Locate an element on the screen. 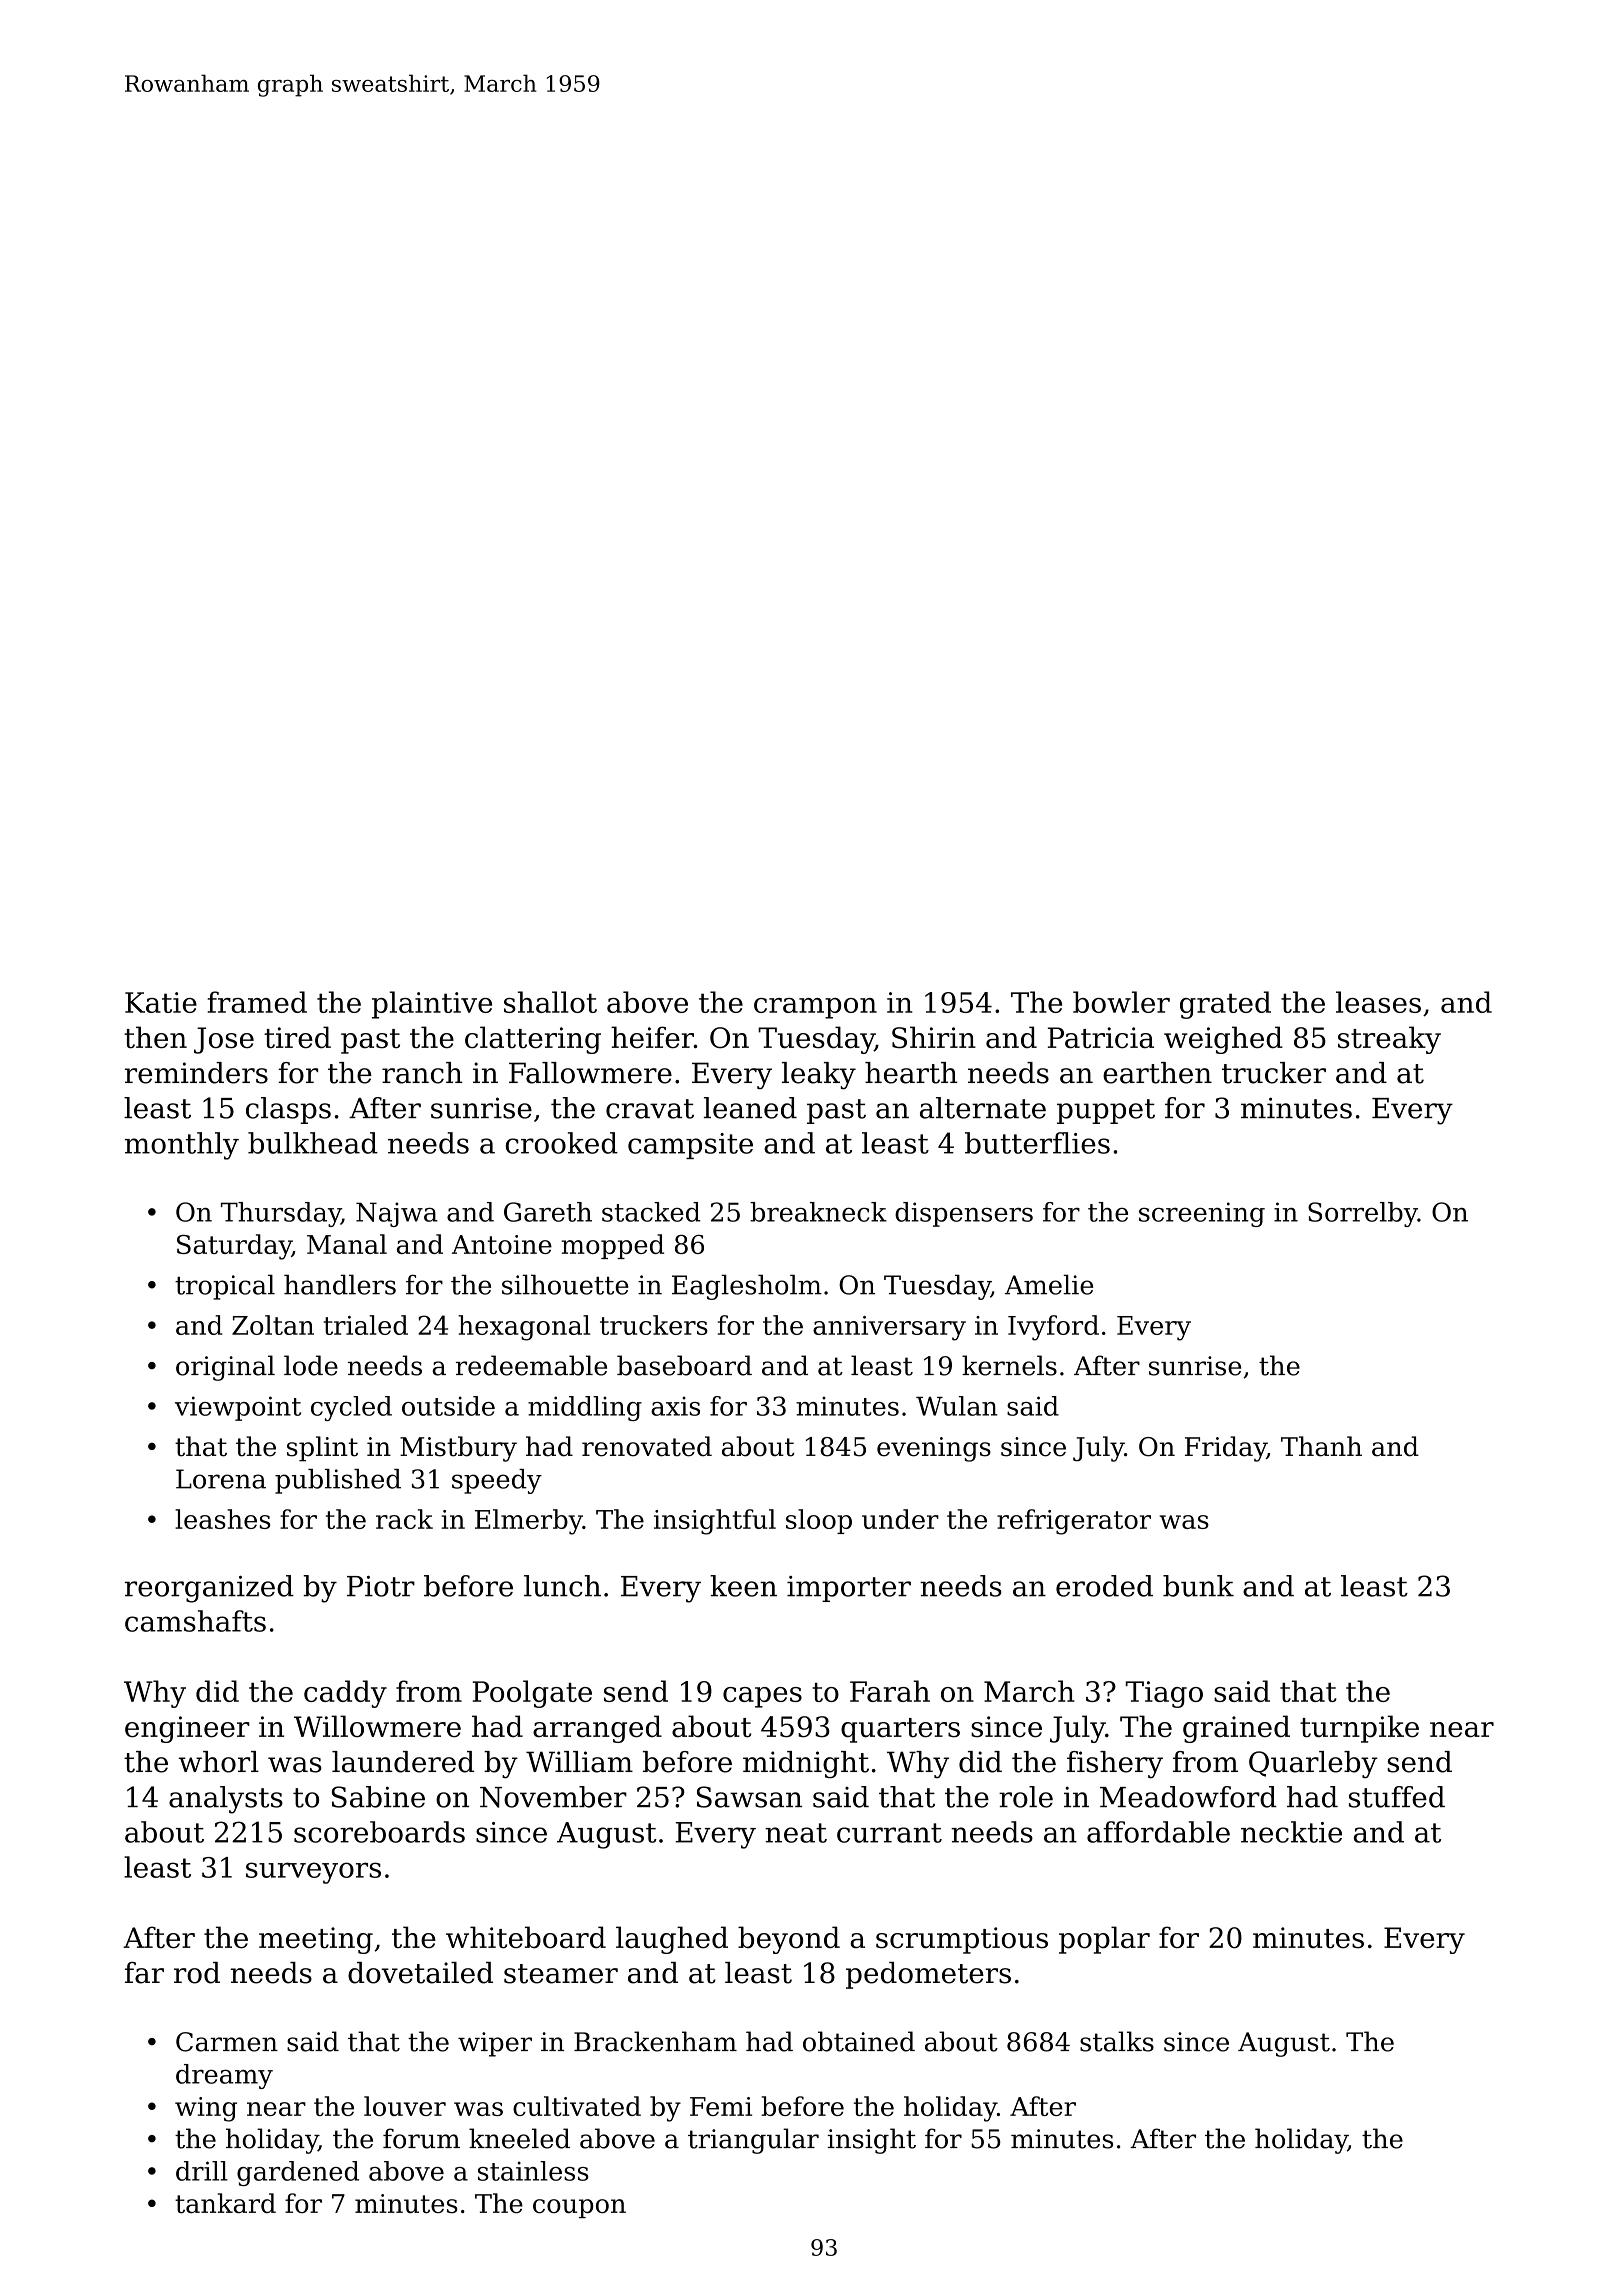 This screenshot has width=1620, height=2292. Poolgate is located at coordinates (532, 1694).
